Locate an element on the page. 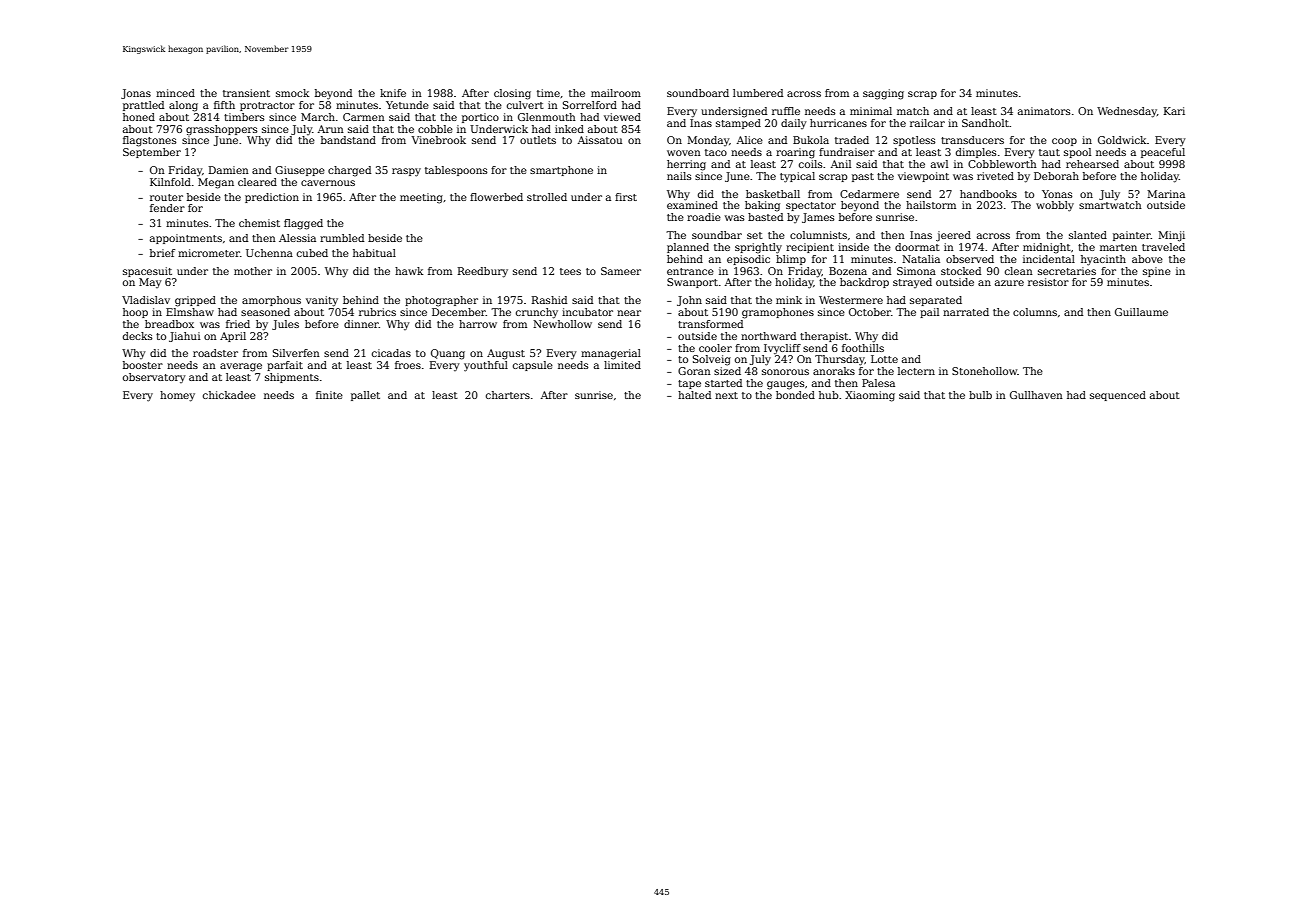 This page has height=924, width=1308. viewpoint is located at coordinates (923, 177).
